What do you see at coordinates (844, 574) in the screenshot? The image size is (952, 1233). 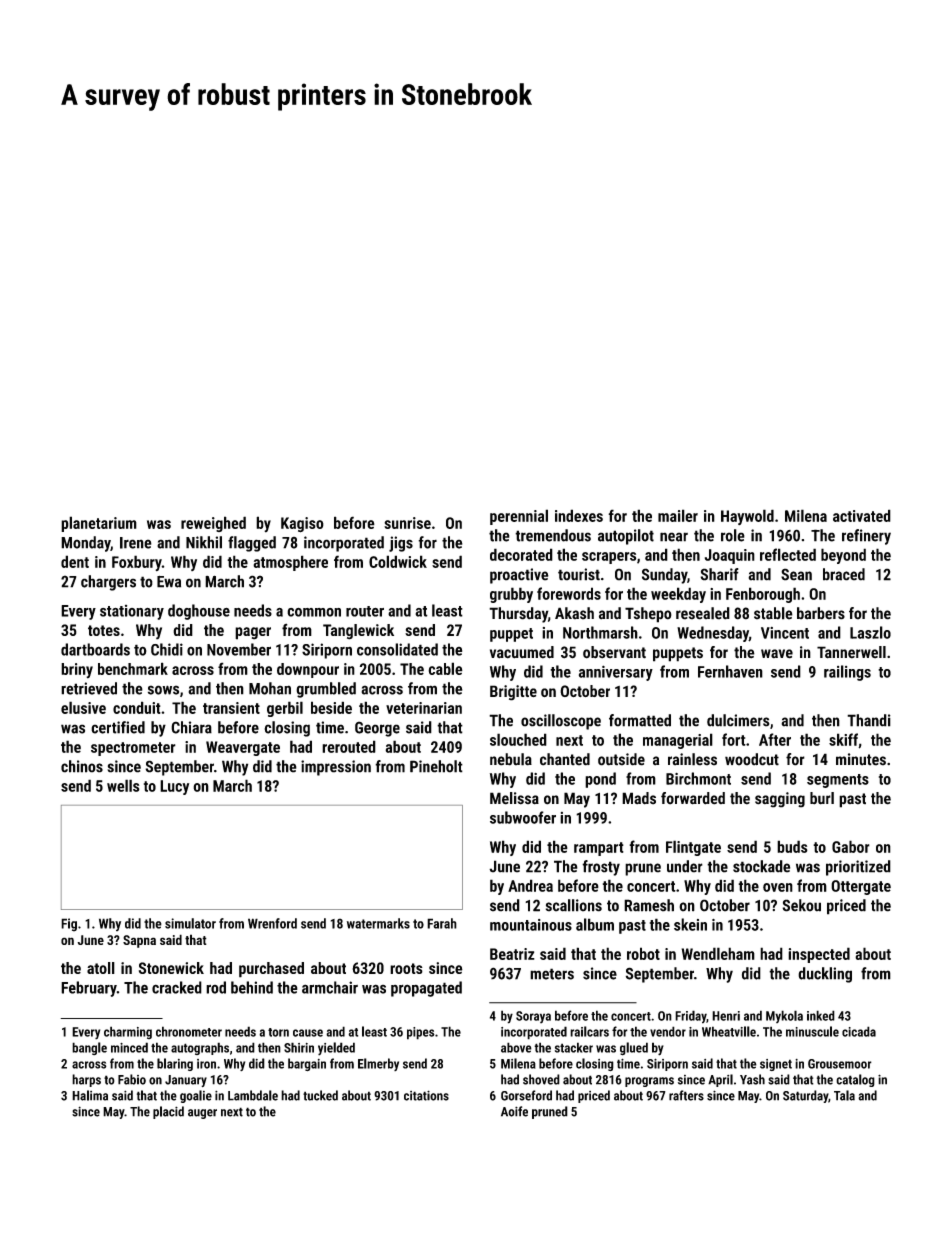 I see `braced` at bounding box center [844, 574].
